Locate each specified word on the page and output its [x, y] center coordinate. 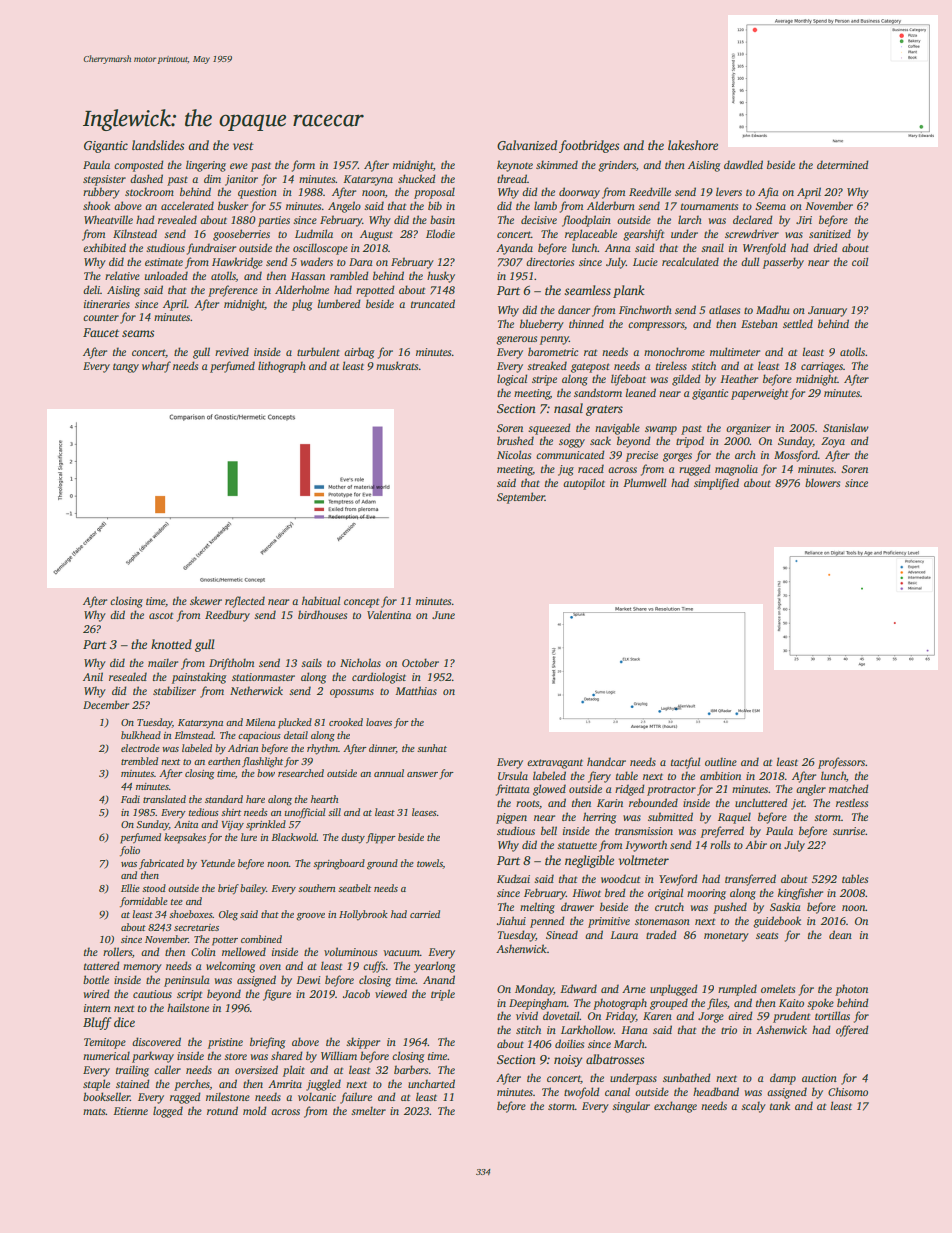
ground [382, 864]
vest [243, 146]
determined [843, 164]
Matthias [416, 690]
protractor [671, 791]
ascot [161, 615]
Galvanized [527, 145]
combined [261, 939]
